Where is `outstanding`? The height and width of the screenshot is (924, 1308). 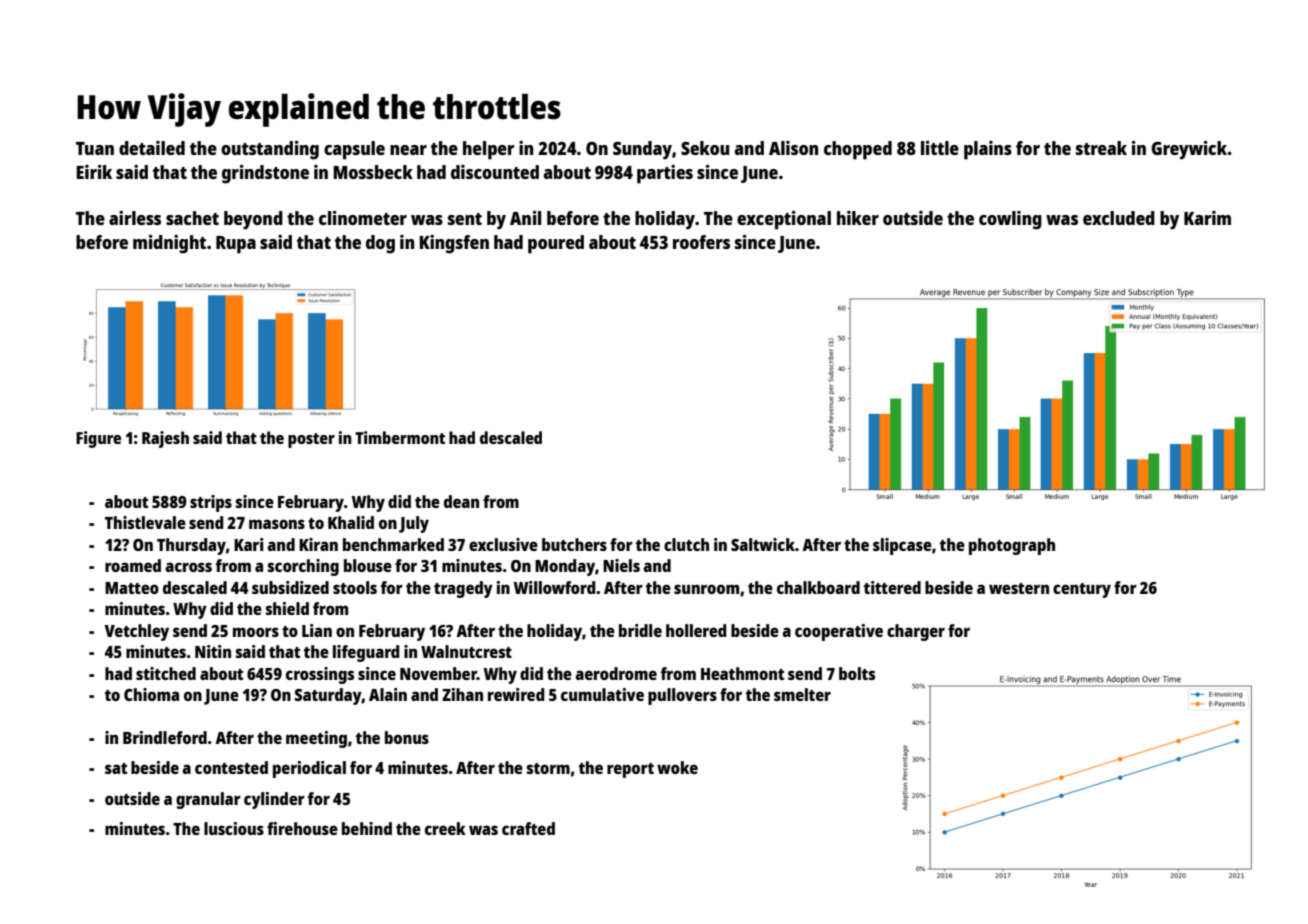 outstanding is located at coordinates (270, 150).
